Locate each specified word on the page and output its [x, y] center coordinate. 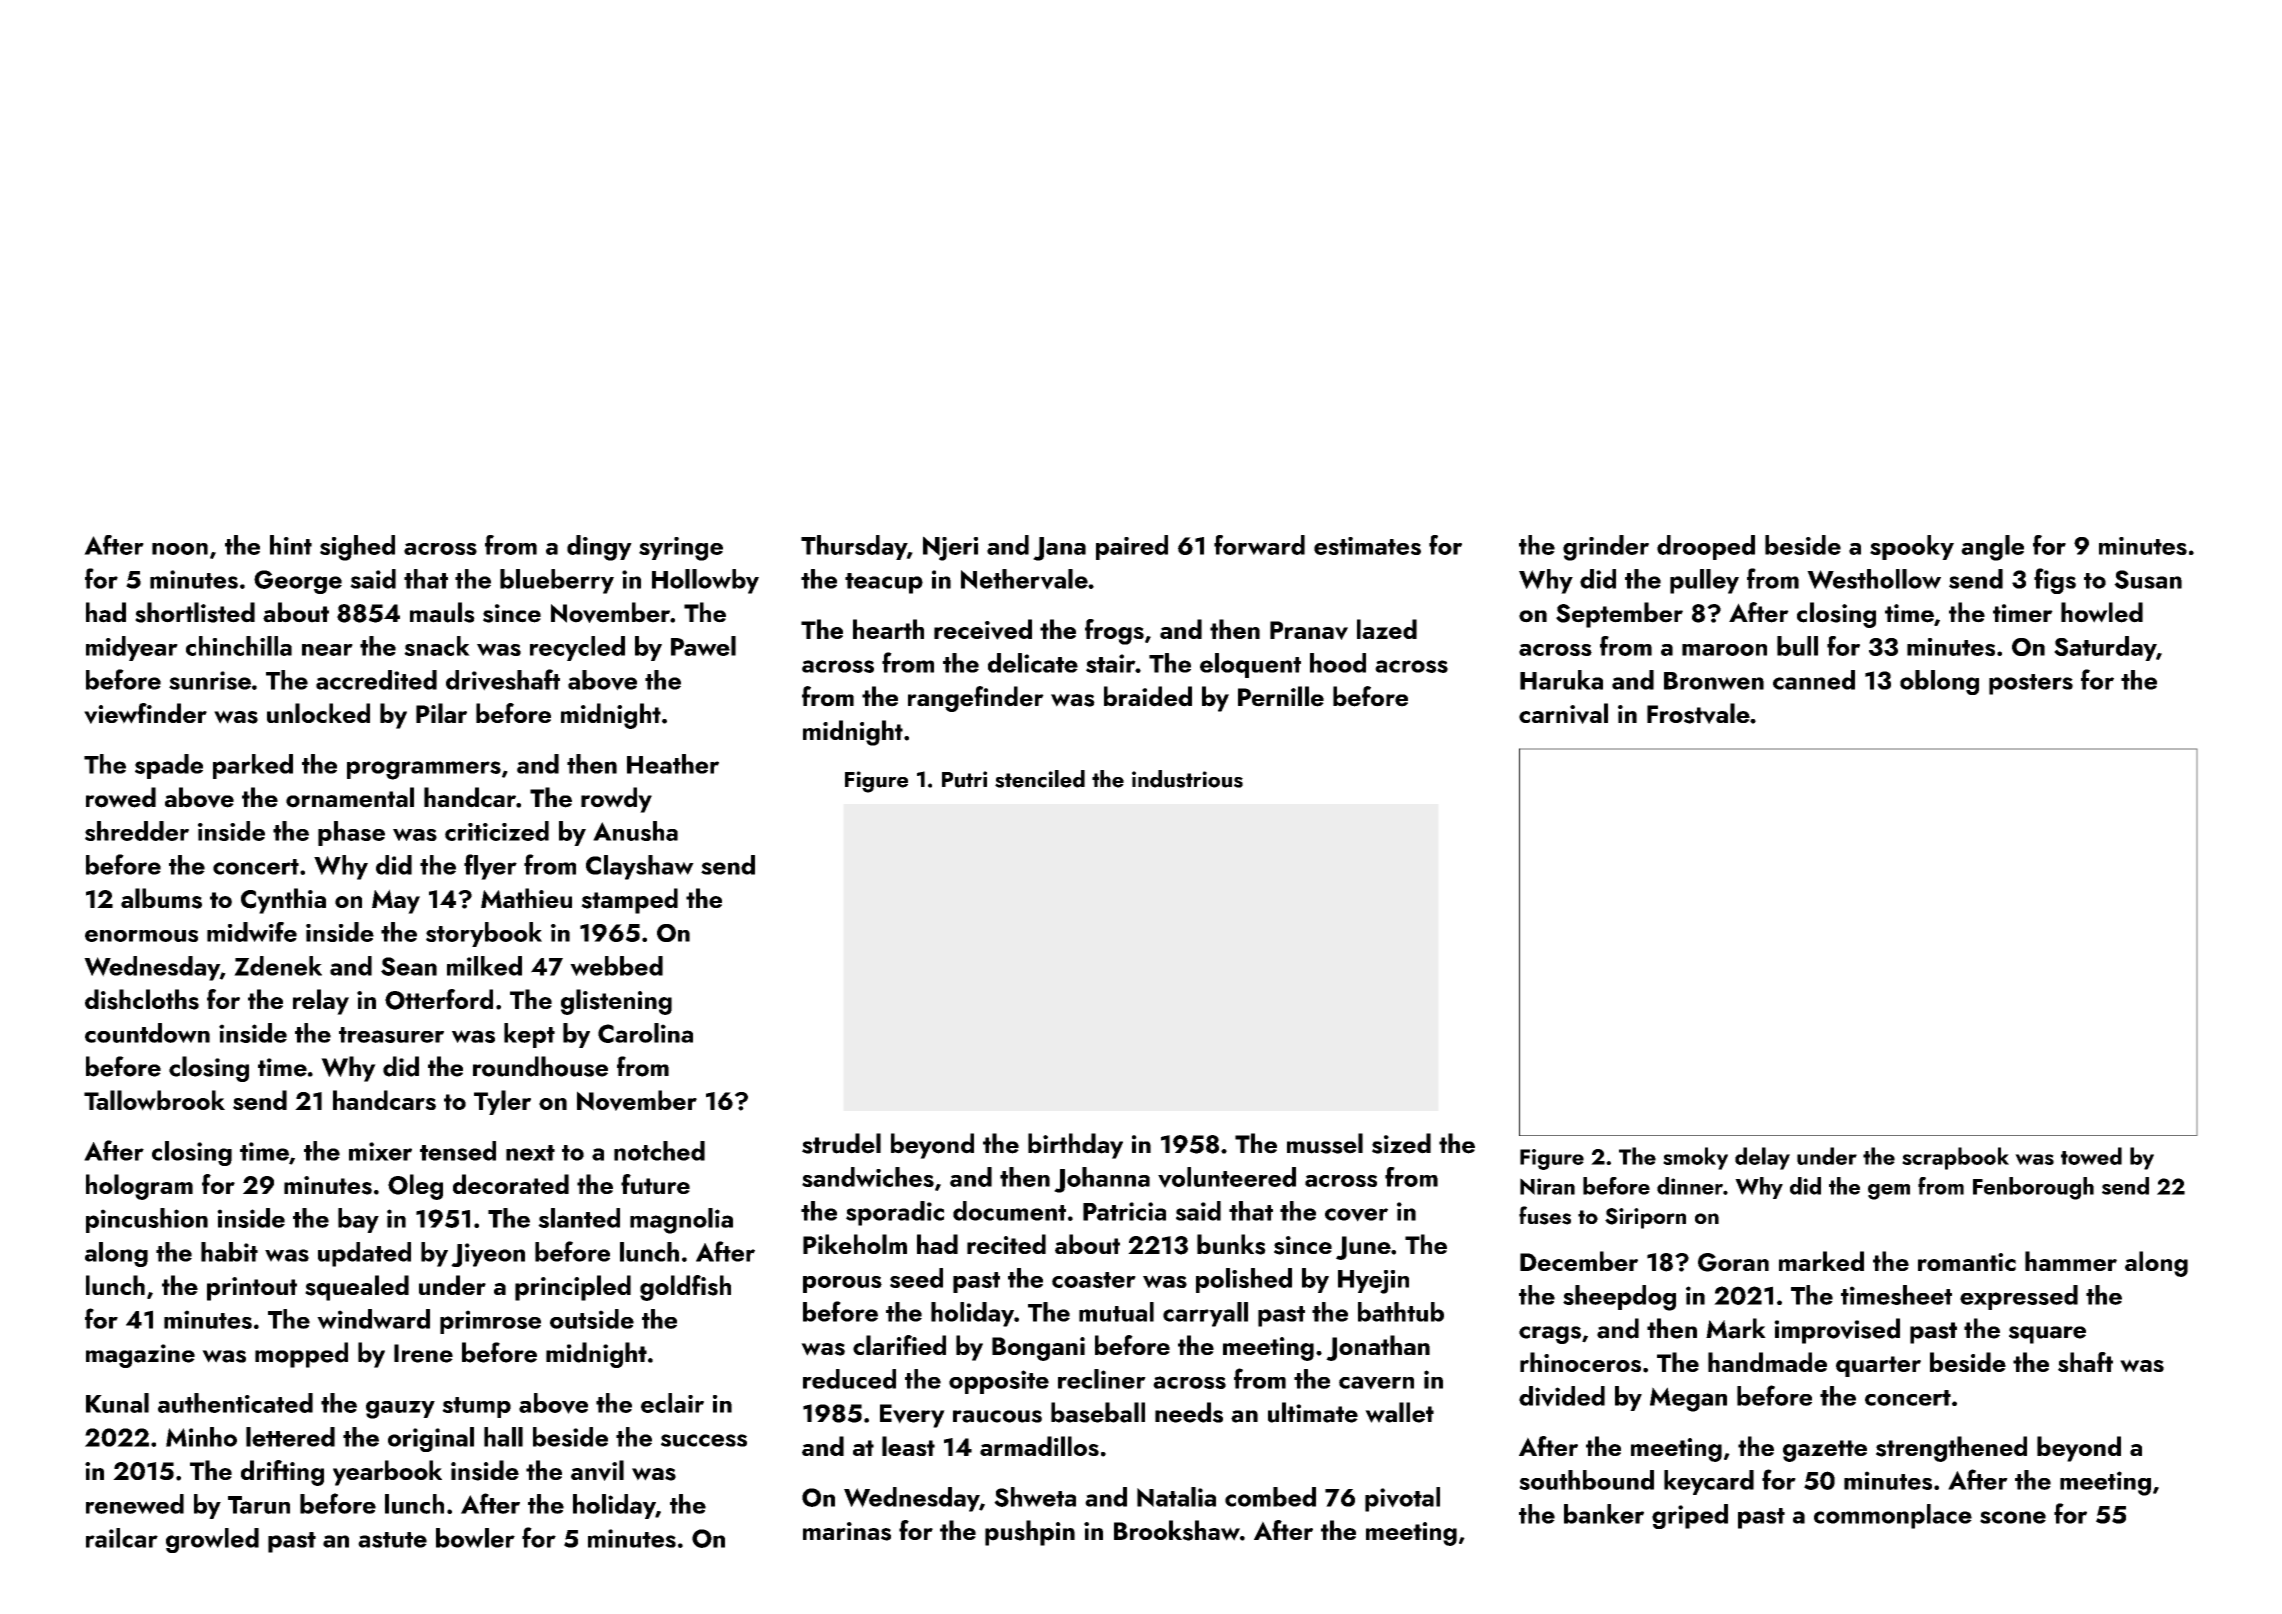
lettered [290, 1437]
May [396, 901]
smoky [1695, 1158]
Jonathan [1378, 1348]
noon [180, 549]
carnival [1563, 713]
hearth [888, 629]
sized [1401, 1143]
